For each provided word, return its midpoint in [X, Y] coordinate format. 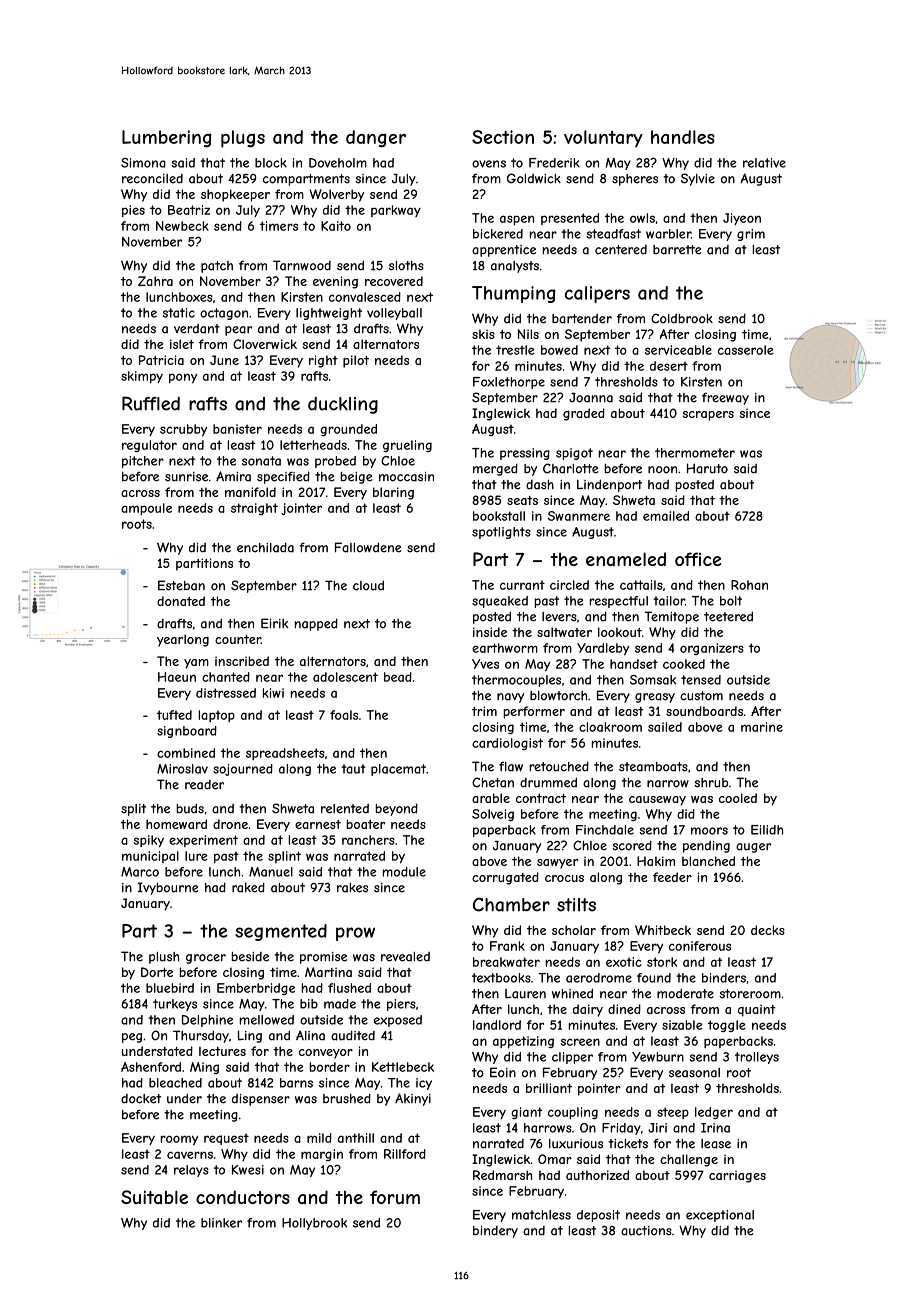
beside [250, 957]
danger [376, 138]
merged [495, 469]
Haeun [177, 677]
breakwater [506, 962]
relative [764, 163]
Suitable [154, 1197]
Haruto [707, 468]
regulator [149, 446]
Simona [143, 163]
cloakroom [610, 727]
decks [768, 930]
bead [398, 677]
